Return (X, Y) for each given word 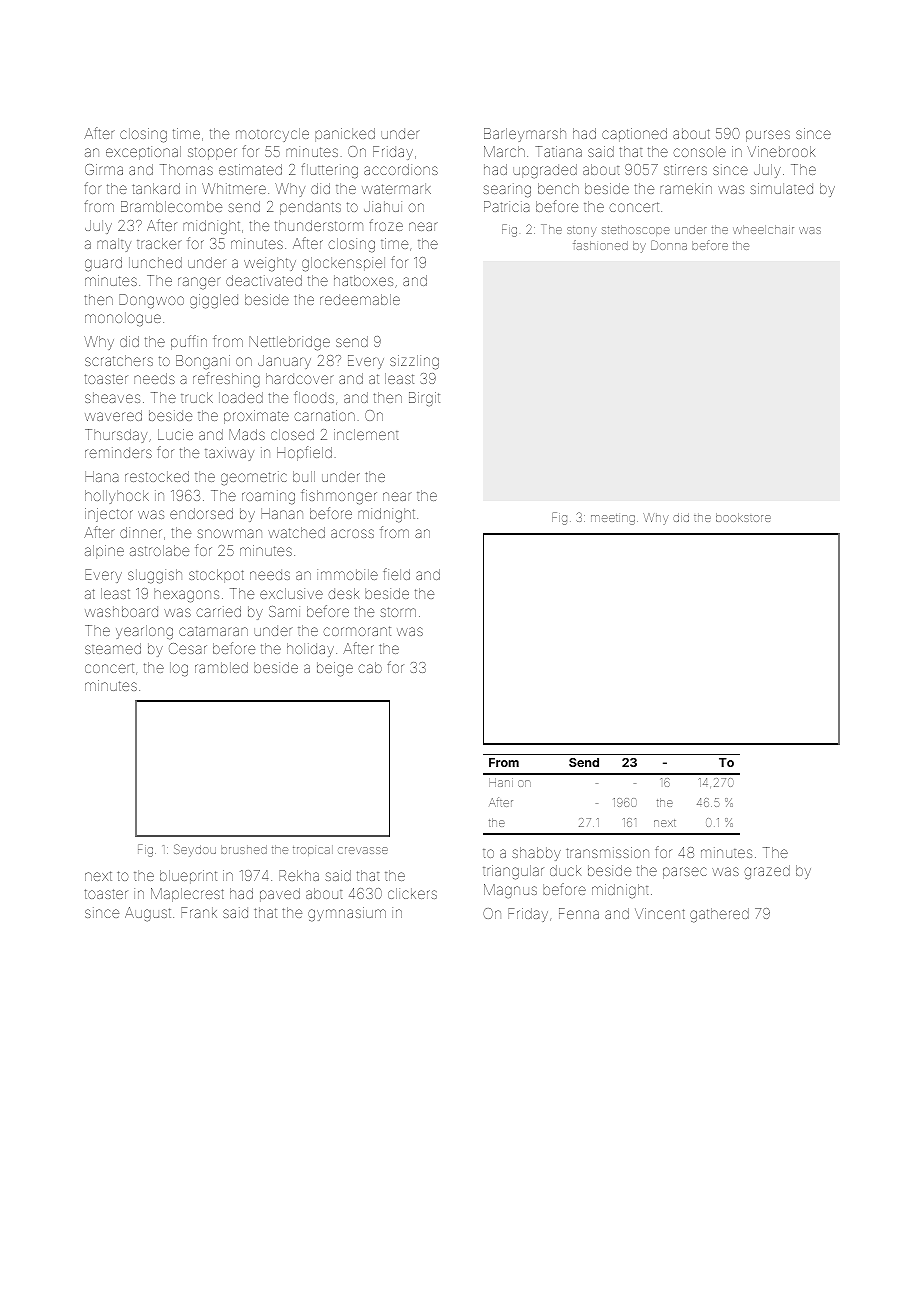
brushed (244, 849)
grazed (767, 872)
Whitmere (234, 188)
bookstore (743, 517)
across (352, 533)
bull (304, 476)
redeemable (360, 299)
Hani (501, 782)
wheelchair (763, 229)
